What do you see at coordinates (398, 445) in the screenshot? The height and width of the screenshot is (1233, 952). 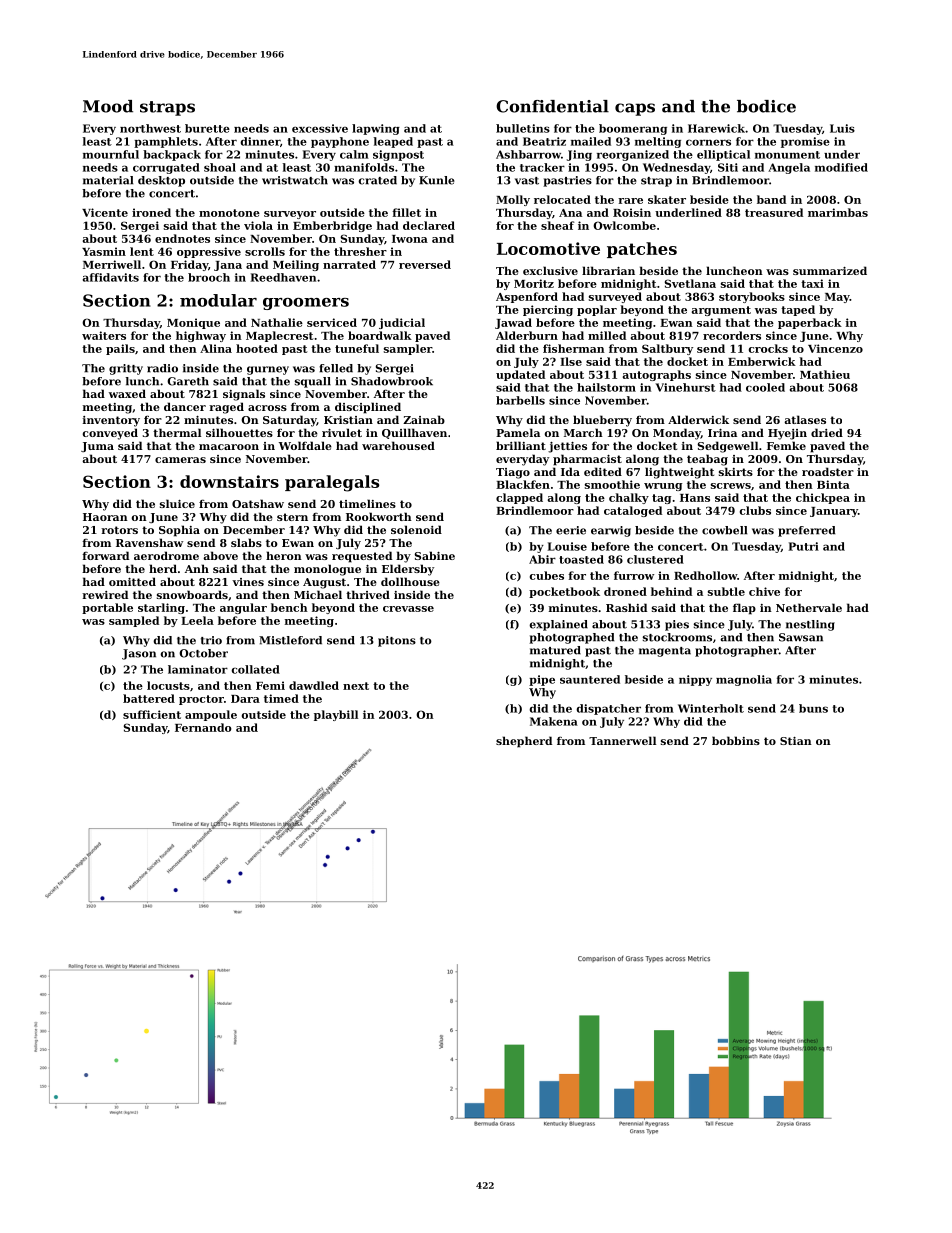 I see `warehoused` at bounding box center [398, 445].
